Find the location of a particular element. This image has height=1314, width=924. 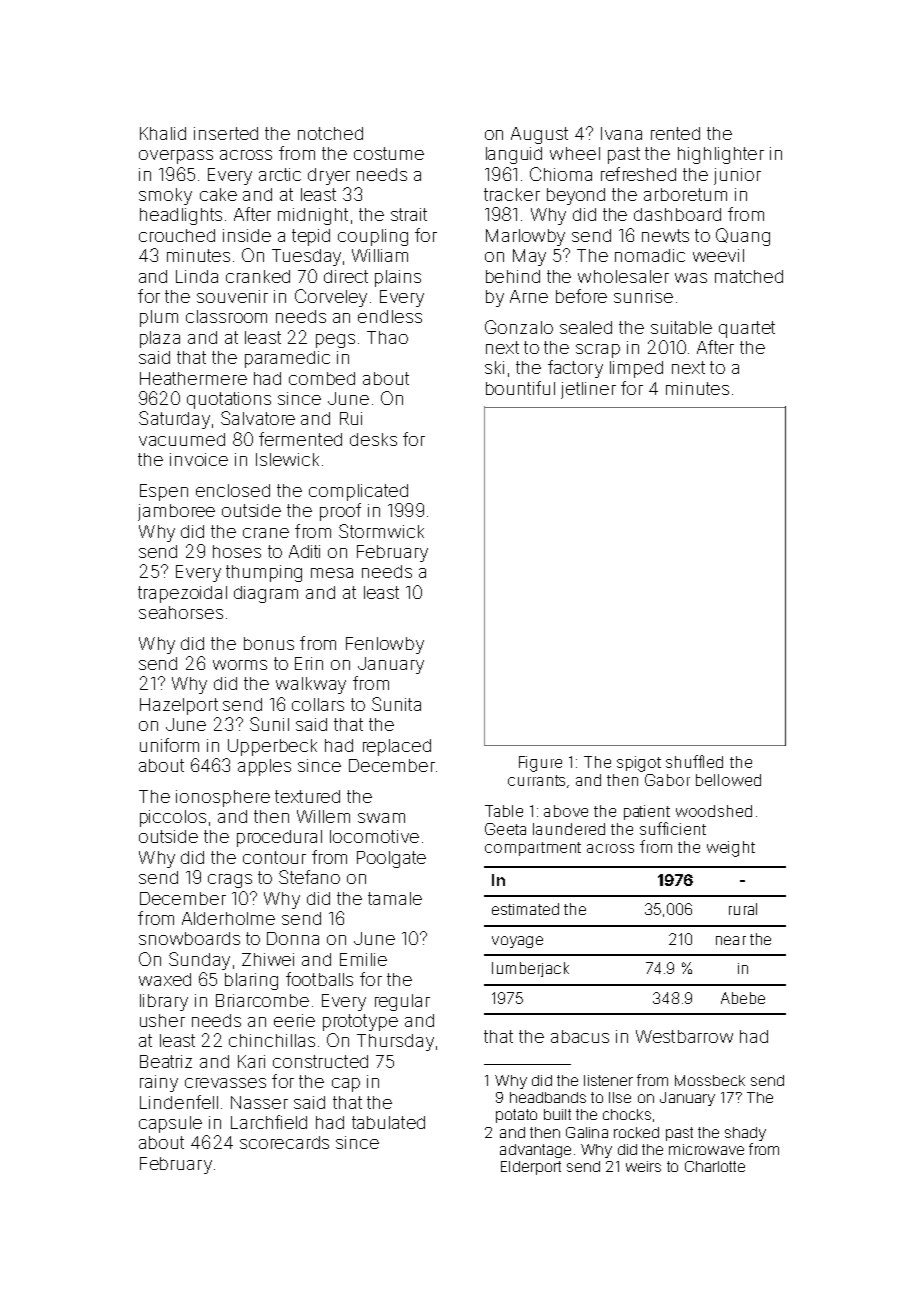

bellowed is located at coordinates (728, 780).
